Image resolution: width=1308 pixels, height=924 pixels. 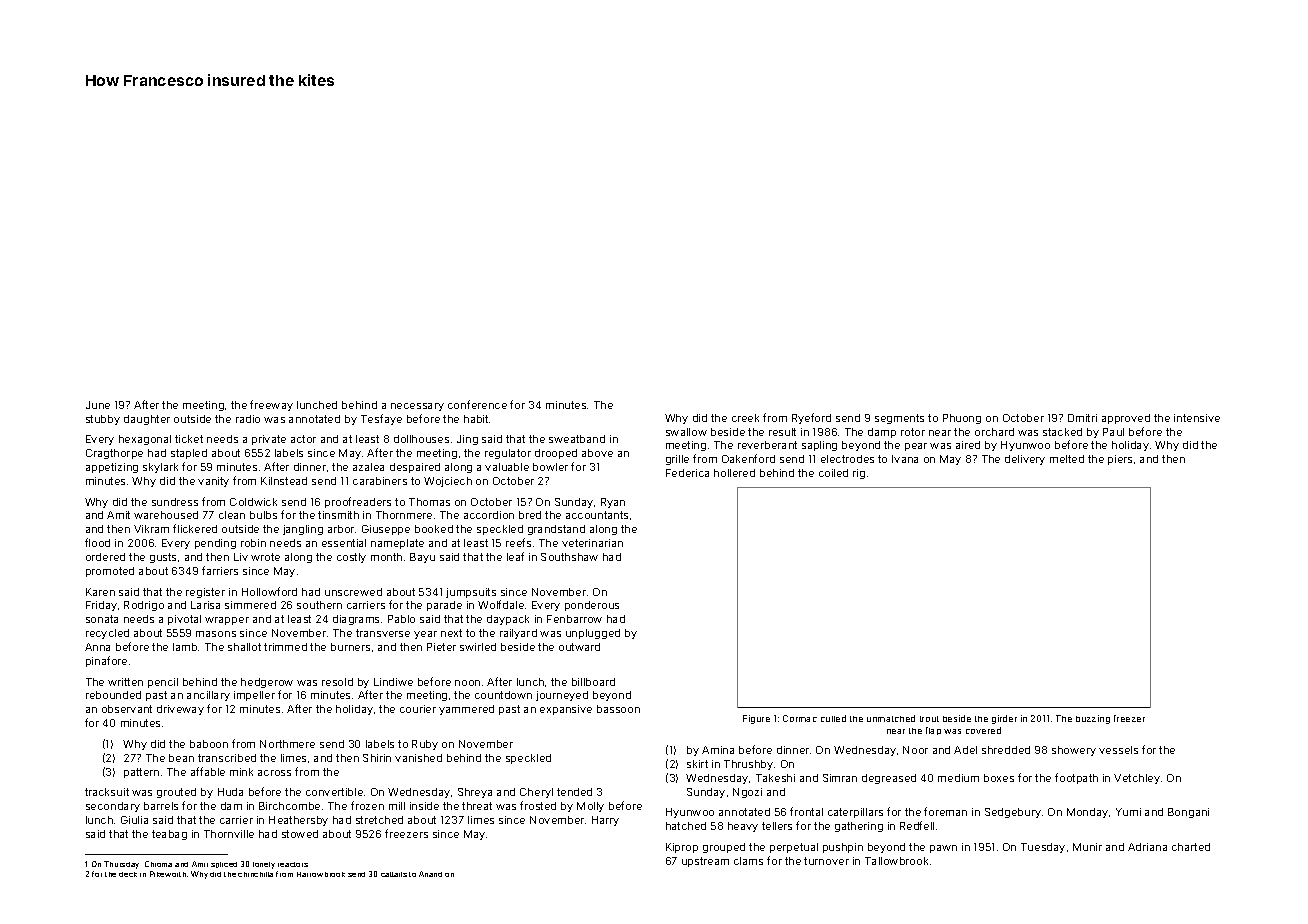 What do you see at coordinates (181, 758) in the image?
I see `bean` at bounding box center [181, 758].
